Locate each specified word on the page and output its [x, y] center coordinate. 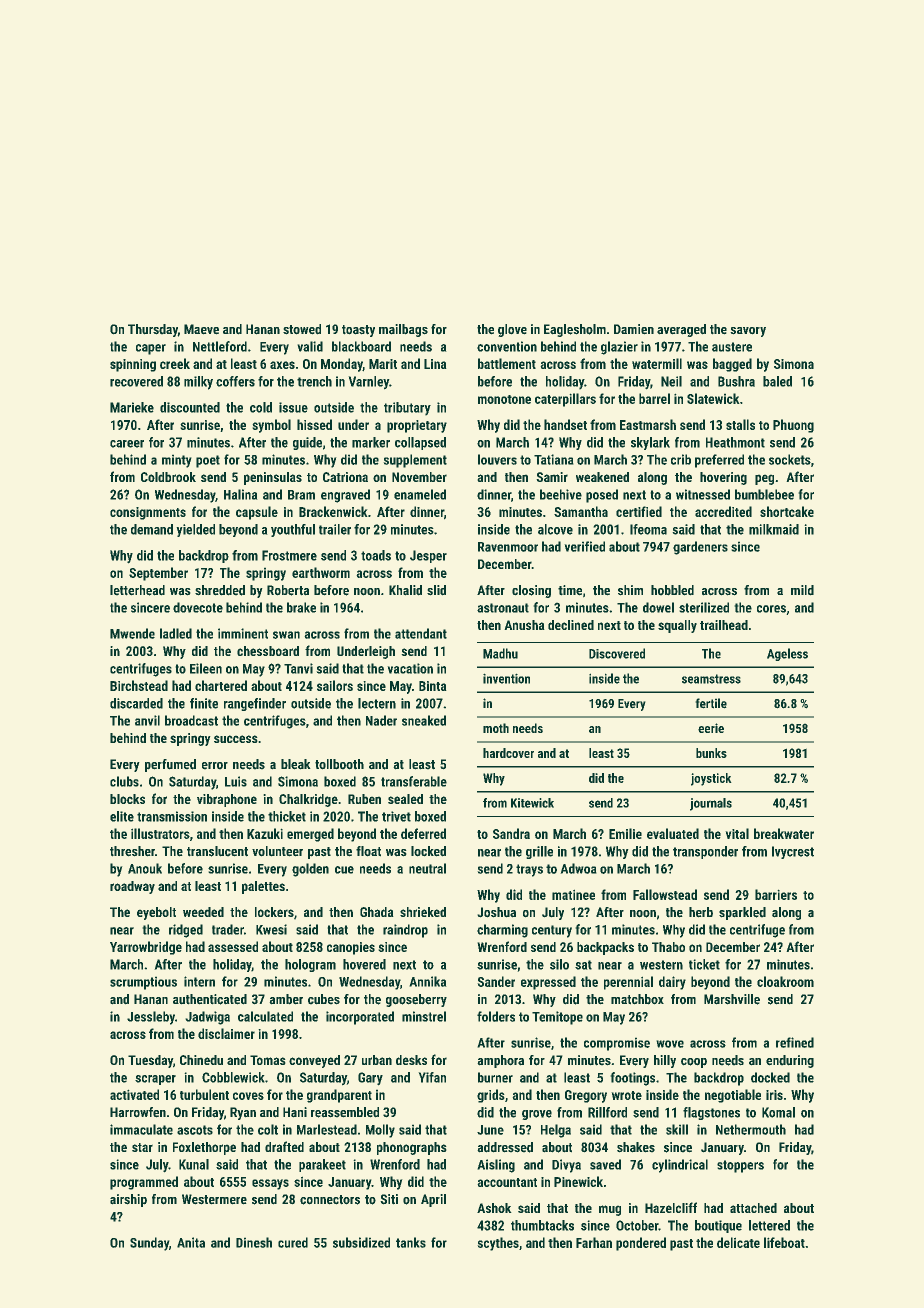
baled [777, 381]
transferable [414, 781]
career [127, 444]
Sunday [149, 1244]
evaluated [673, 833]
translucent [217, 851]
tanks [411, 1242]
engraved [345, 496]
